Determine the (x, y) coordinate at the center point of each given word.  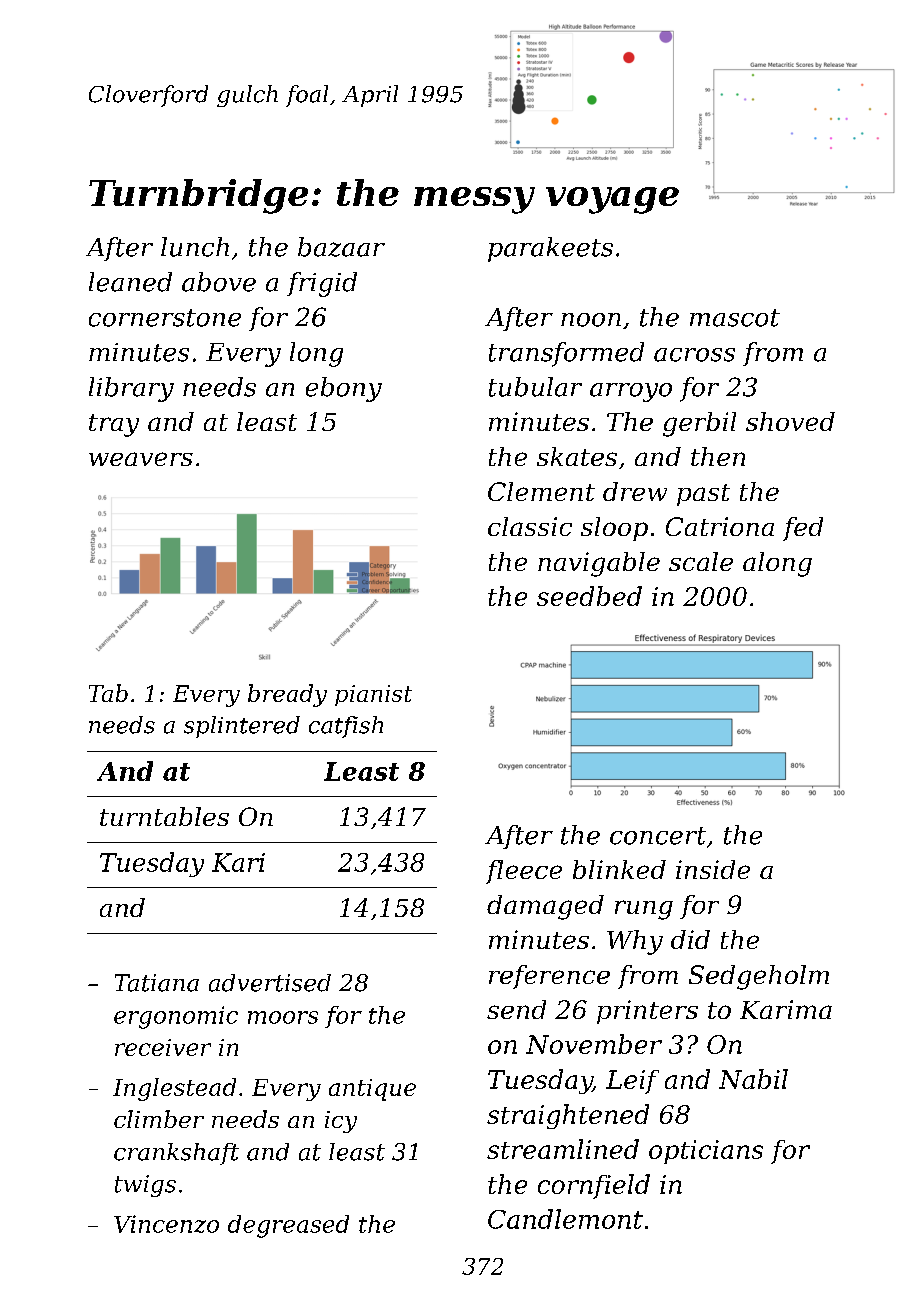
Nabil (753, 1079)
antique (372, 1090)
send (516, 1009)
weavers (141, 459)
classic (530, 526)
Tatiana (157, 983)
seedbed (589, 596)
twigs (145, 1186)
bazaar (341, 247)
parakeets (550, 249)
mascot (735, 318)
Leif (632, 1082)
